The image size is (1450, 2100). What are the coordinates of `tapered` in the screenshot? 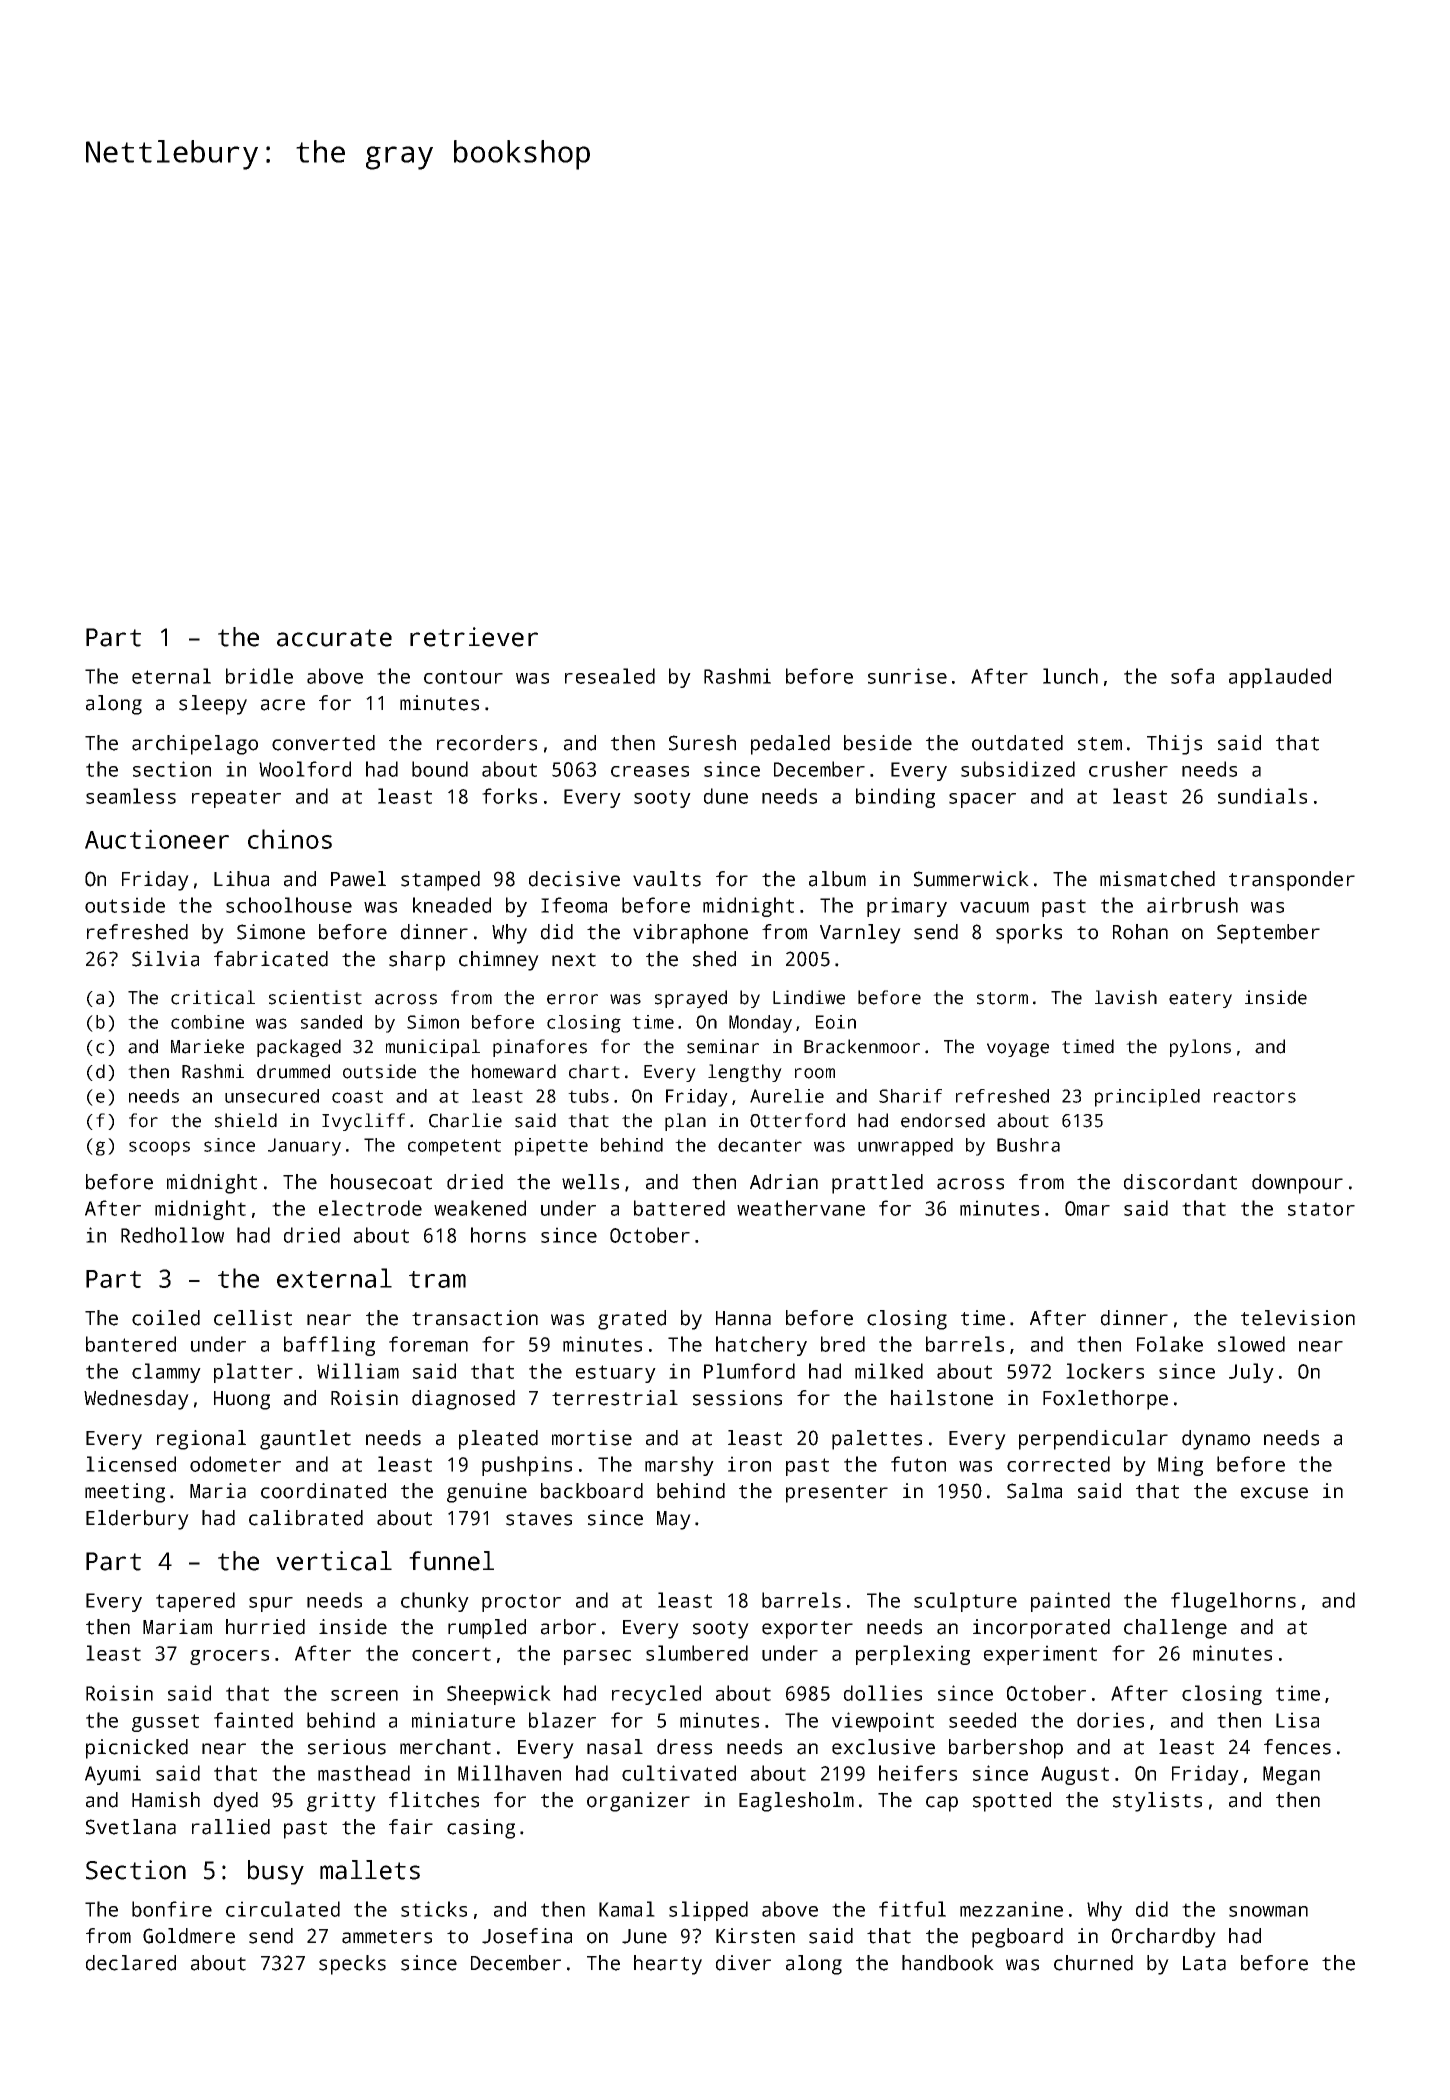 It's located at (195, 1602).
